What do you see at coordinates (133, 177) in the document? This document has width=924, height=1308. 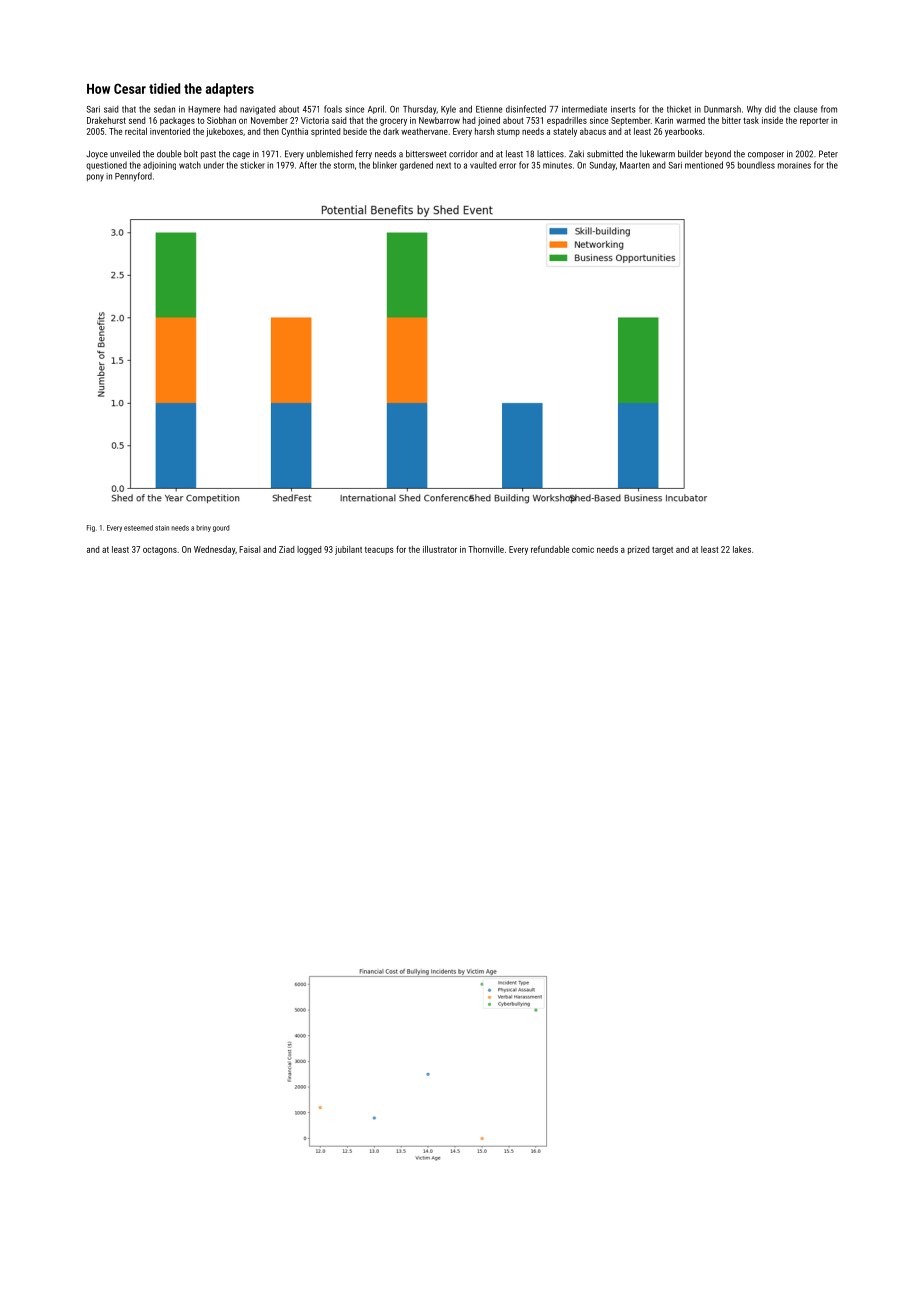 I see `Pennyford` at bounding box center [133, 177].
